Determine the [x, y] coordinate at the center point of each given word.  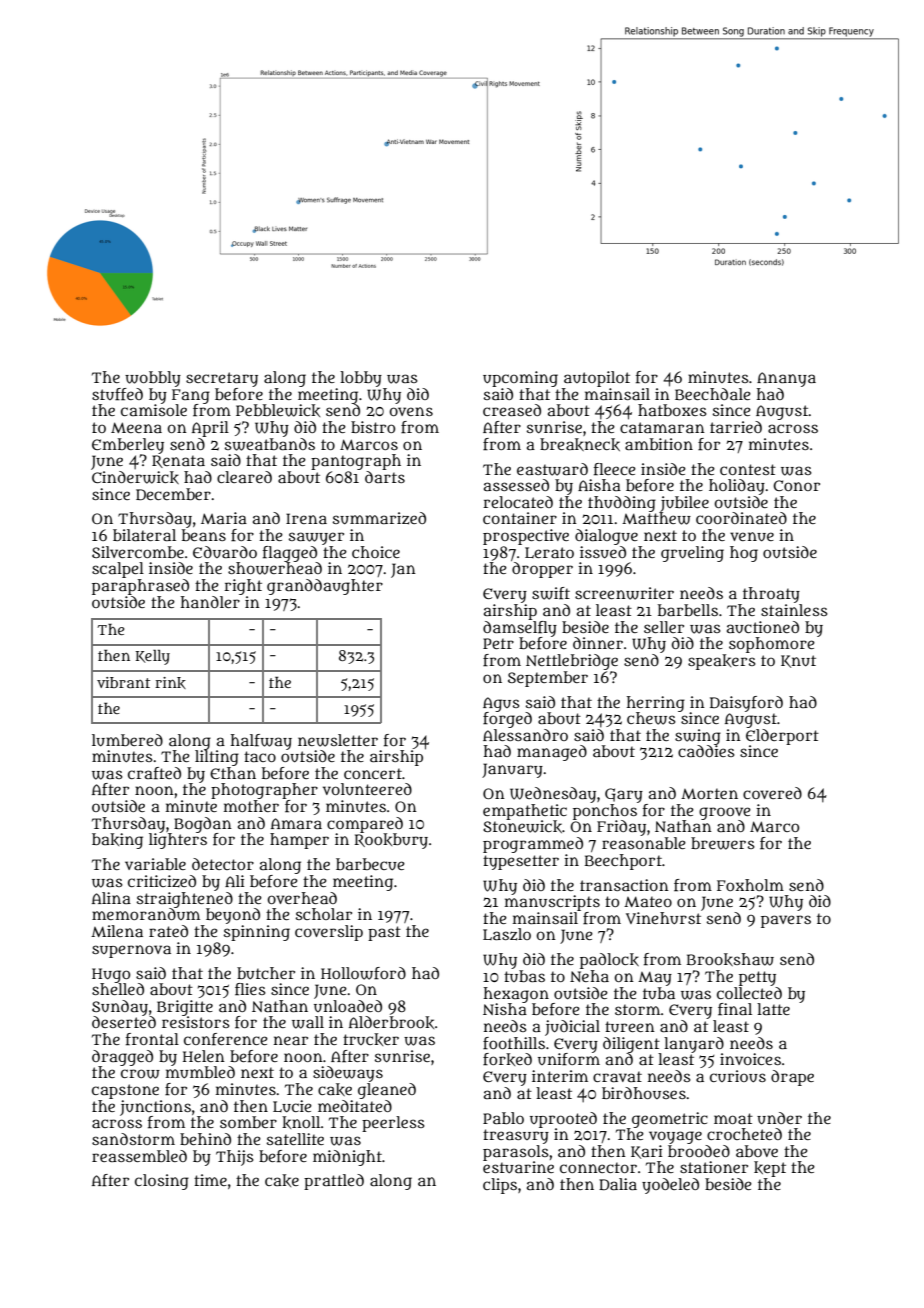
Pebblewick [278, 410]
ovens [411, 411]
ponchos [605, 812]
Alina [111, 898]
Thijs [235, 1158]
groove [725, 813]
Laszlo [507, 934]
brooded [699, 1151]
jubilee [684, 504]
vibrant [123, 682]
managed [552, 753]
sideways [348, 1074]
